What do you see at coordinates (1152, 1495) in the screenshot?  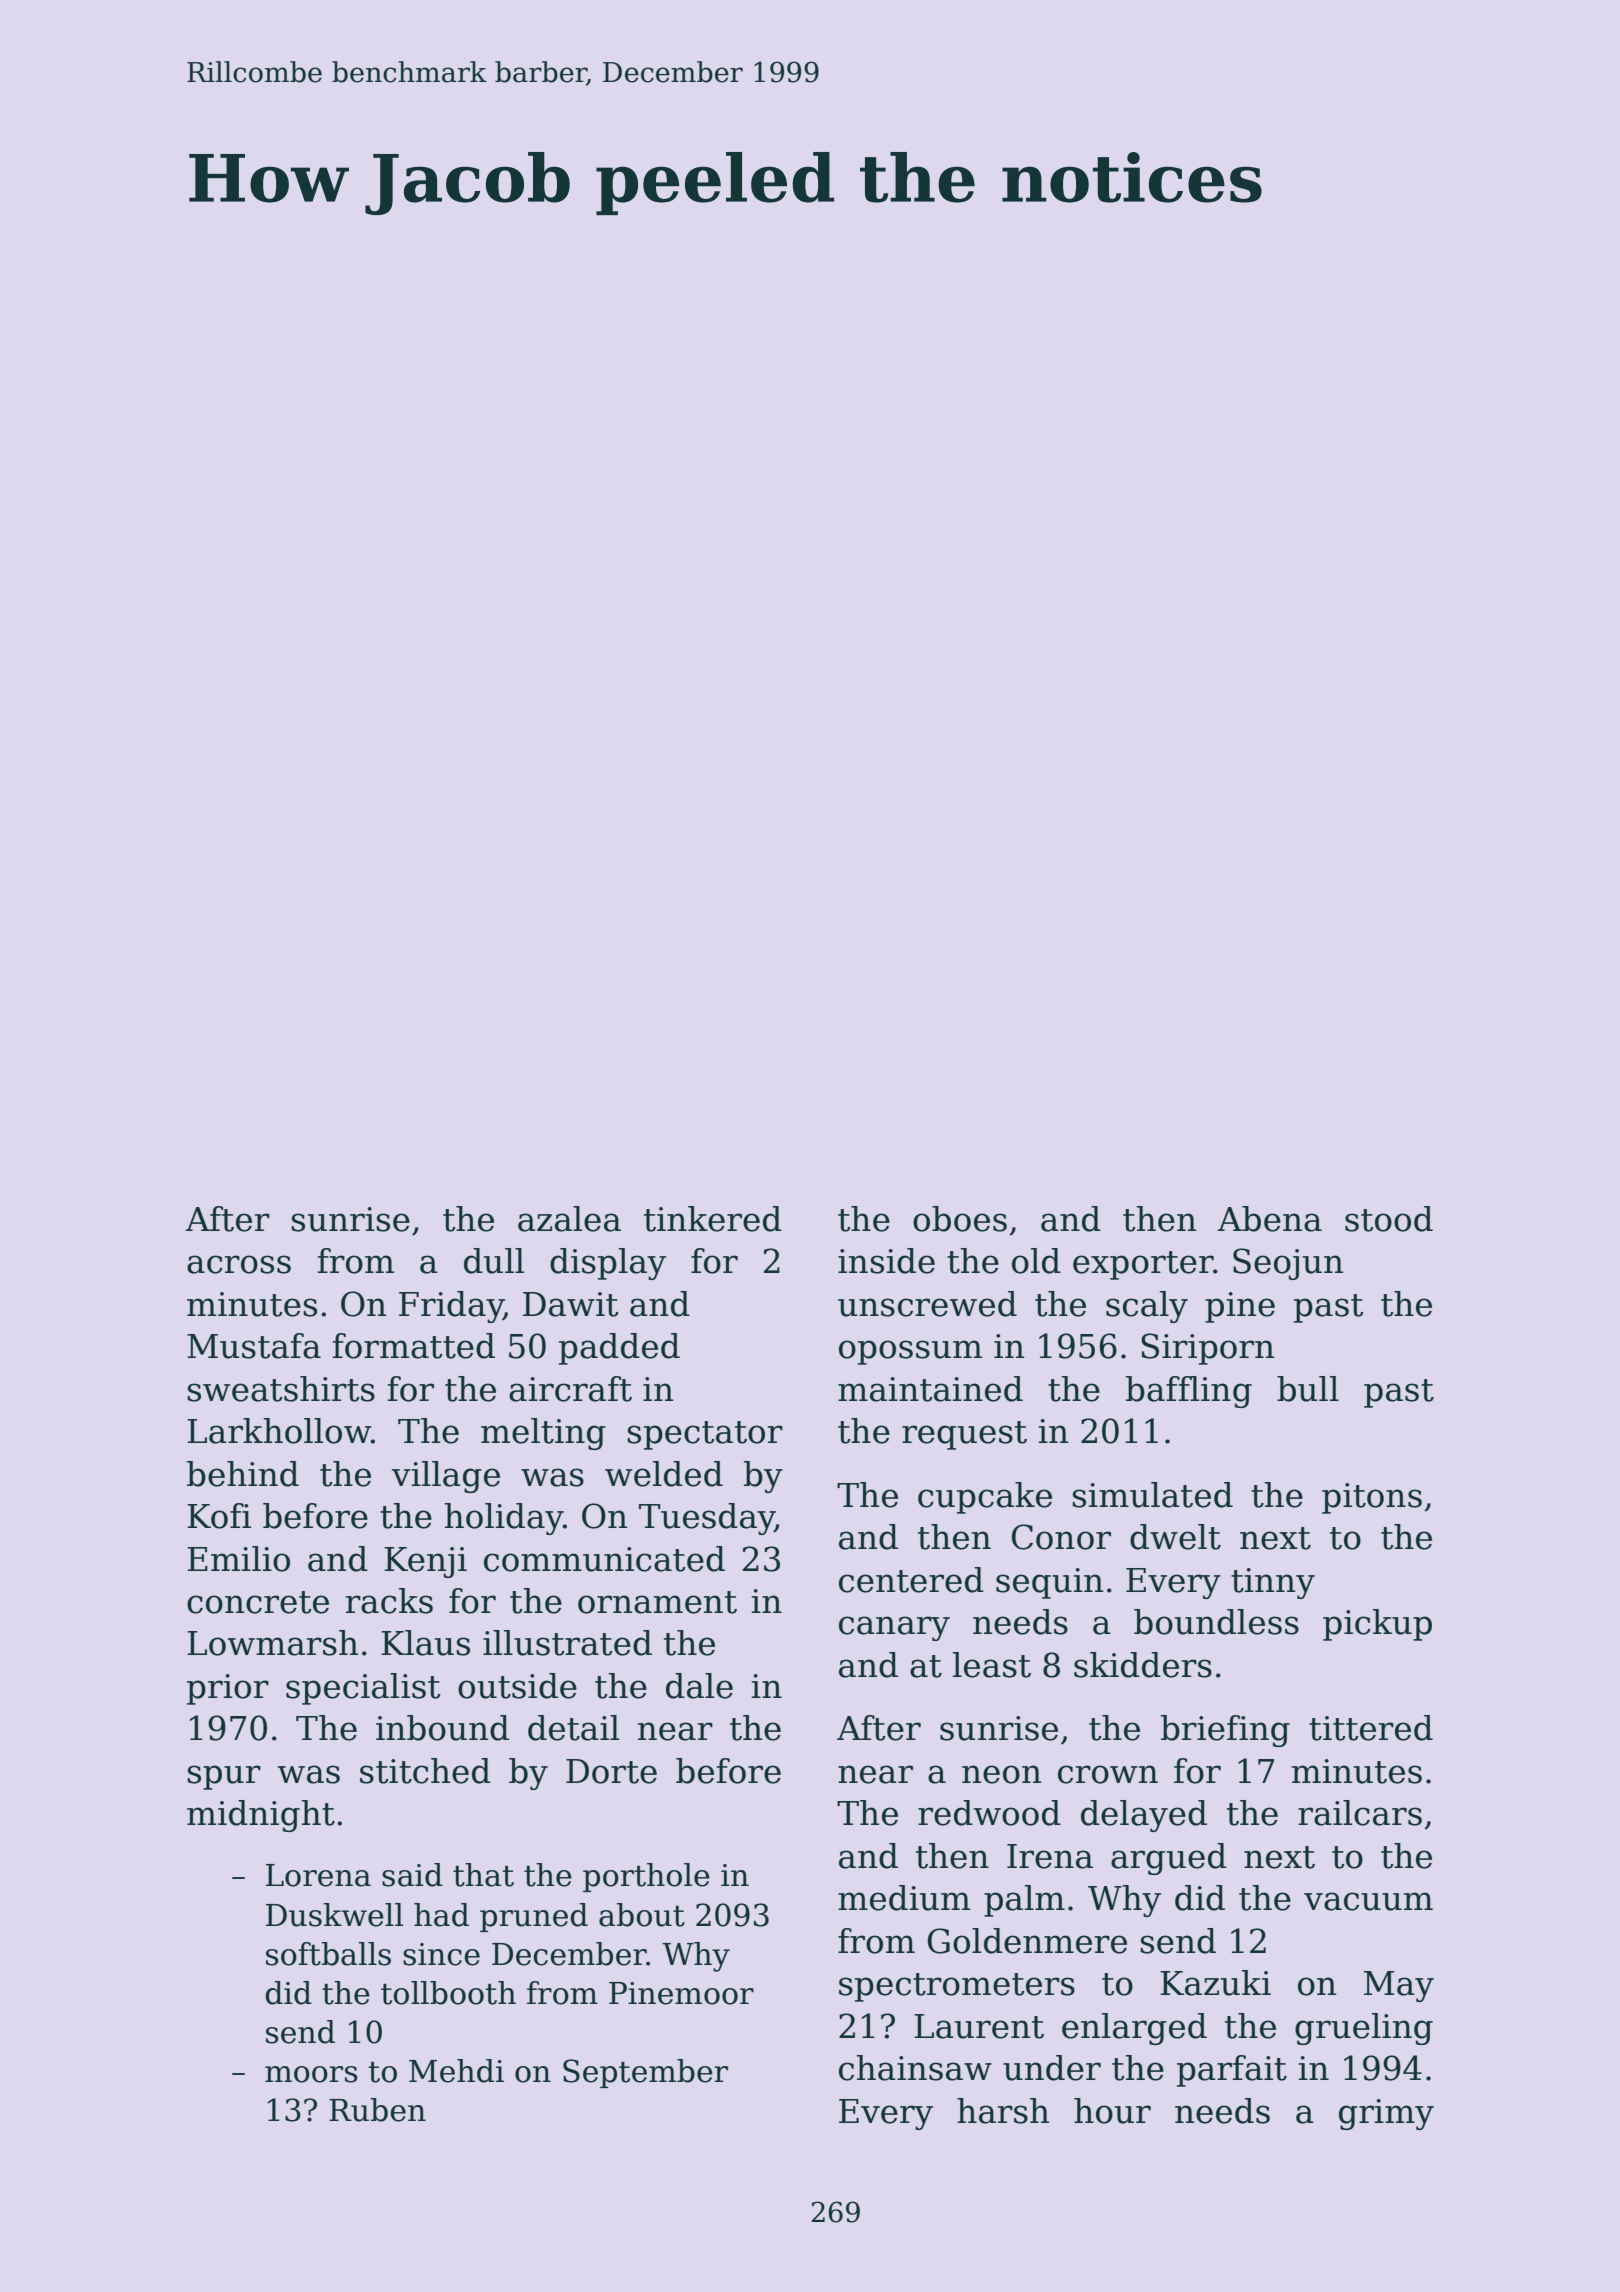 I see `simulated` at bounding box center [1152, 1495].
